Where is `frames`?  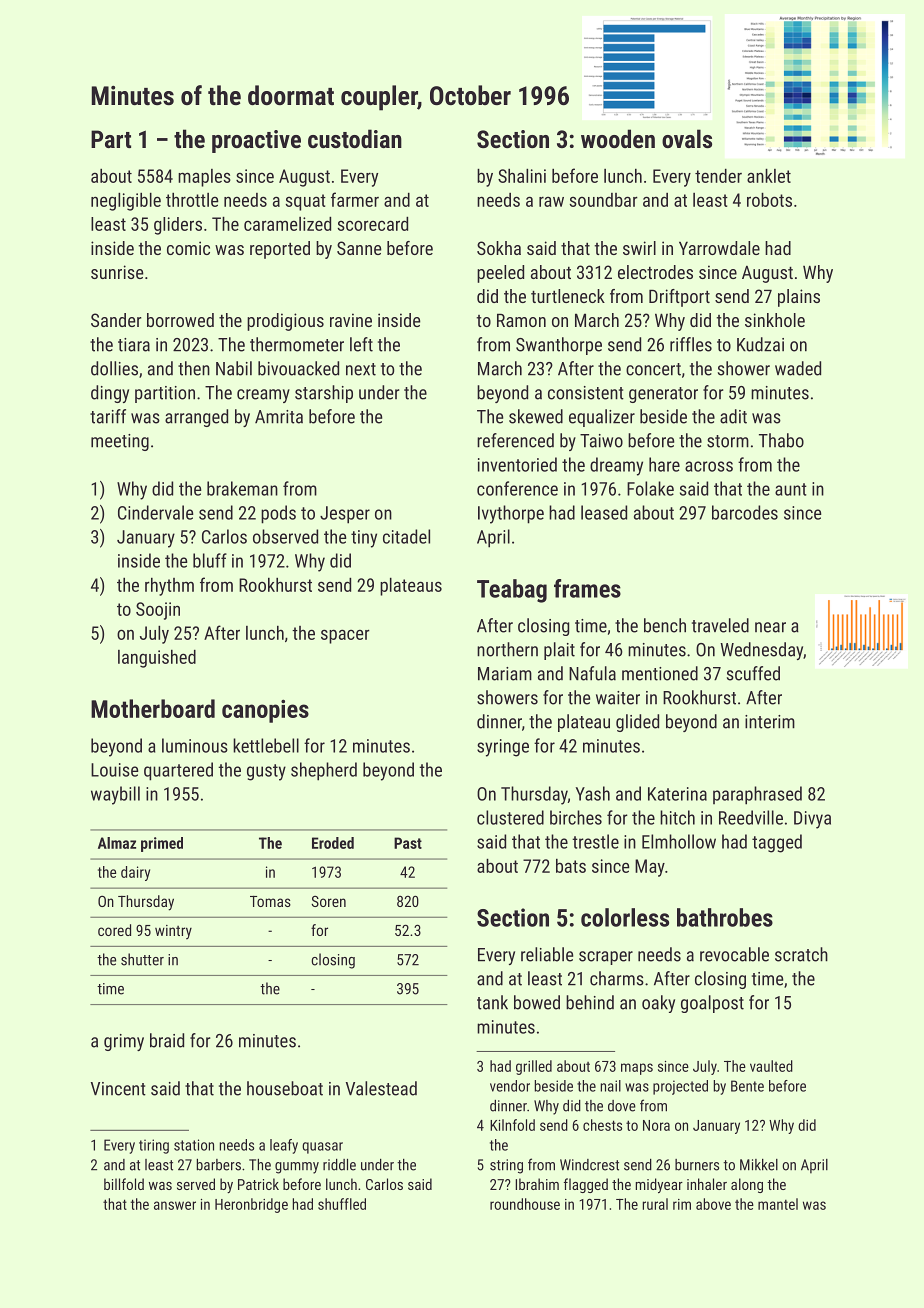
frames is located at coordinates (587, 588).
